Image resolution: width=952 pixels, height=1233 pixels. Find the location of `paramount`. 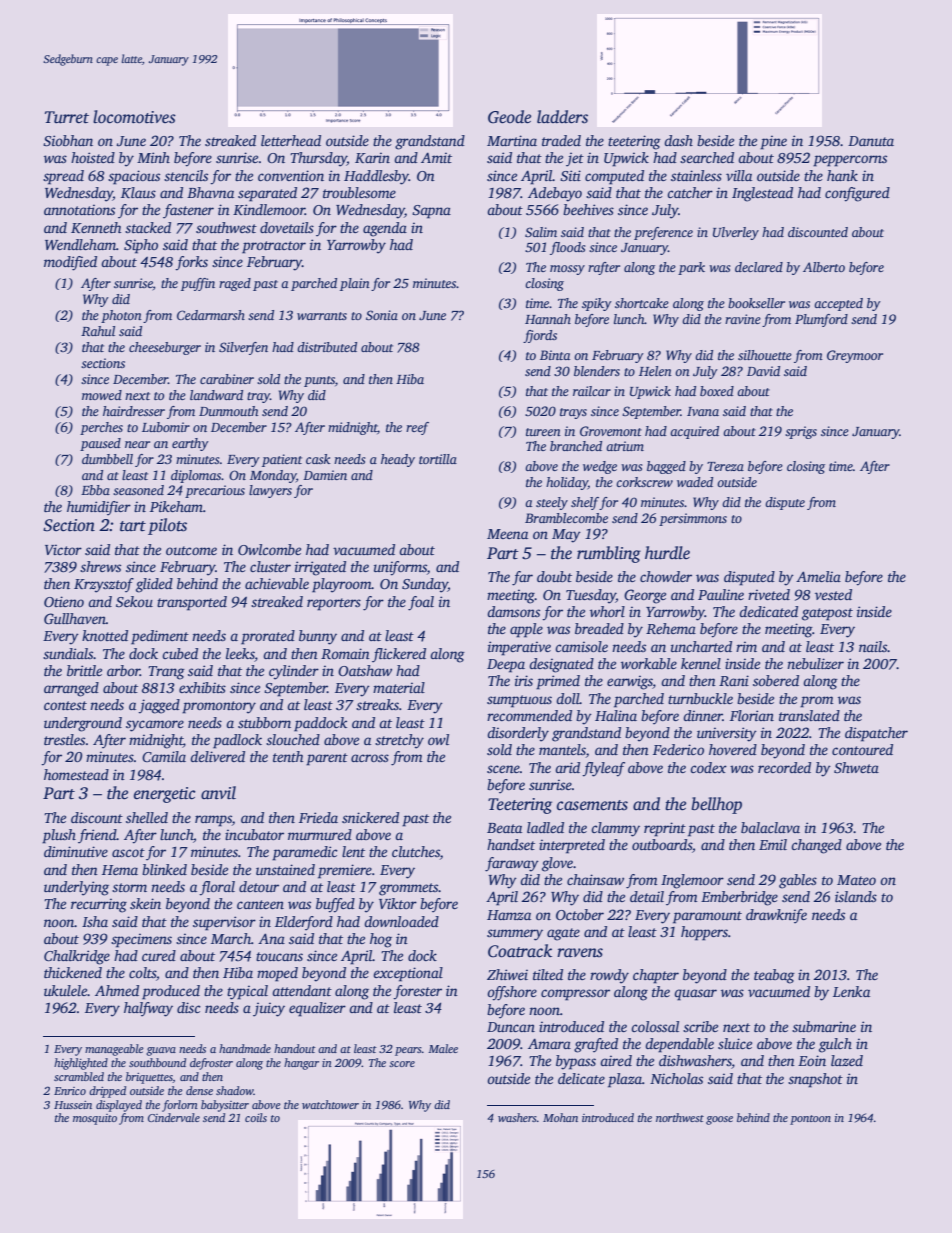

paramount is located at coordinates (707, 917).
